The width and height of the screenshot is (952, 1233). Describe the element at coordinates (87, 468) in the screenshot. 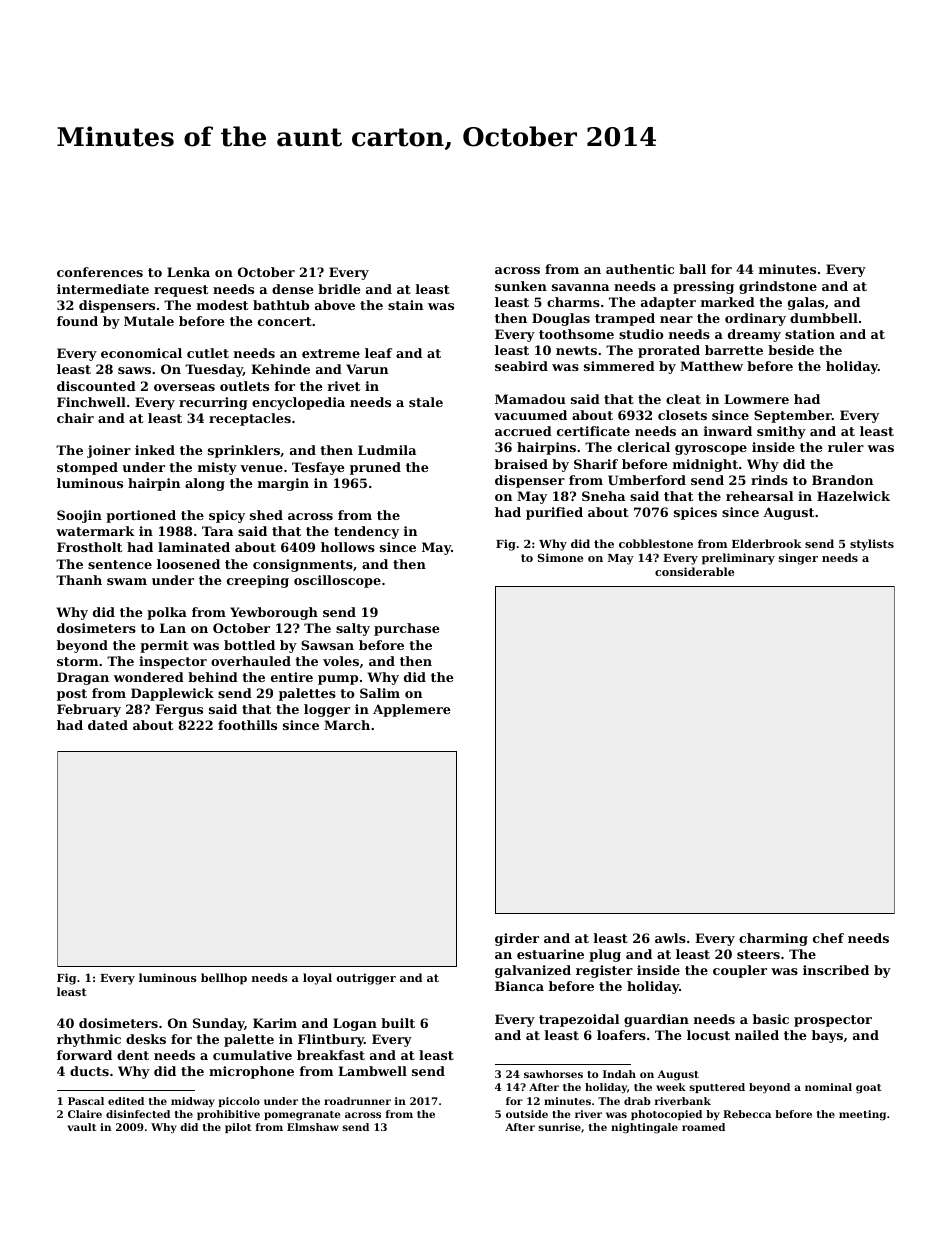

I see `stomped` at that location.
